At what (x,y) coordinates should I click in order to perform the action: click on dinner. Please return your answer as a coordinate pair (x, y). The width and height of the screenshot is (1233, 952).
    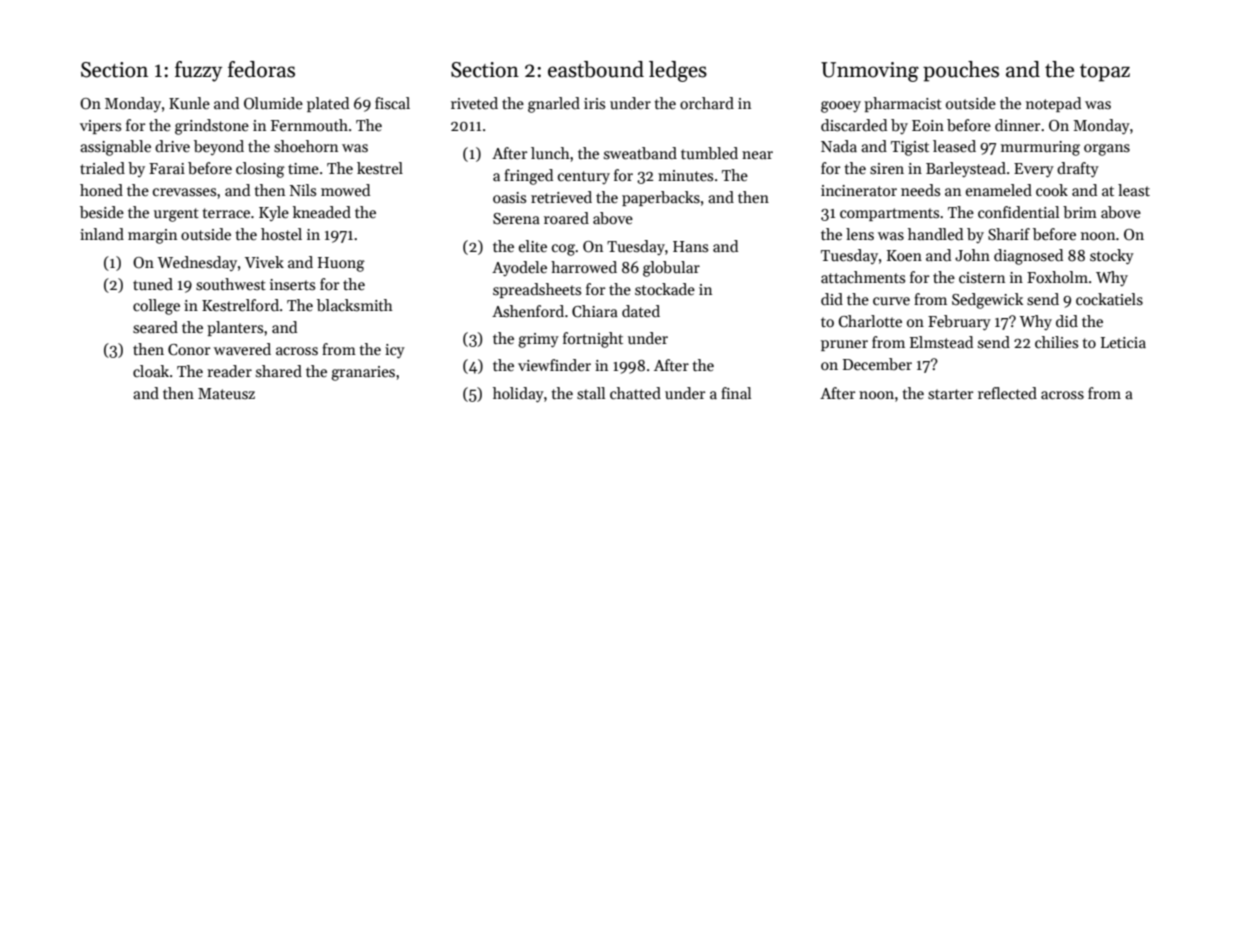
    Looking at the image, I should click on (1017, 125).
